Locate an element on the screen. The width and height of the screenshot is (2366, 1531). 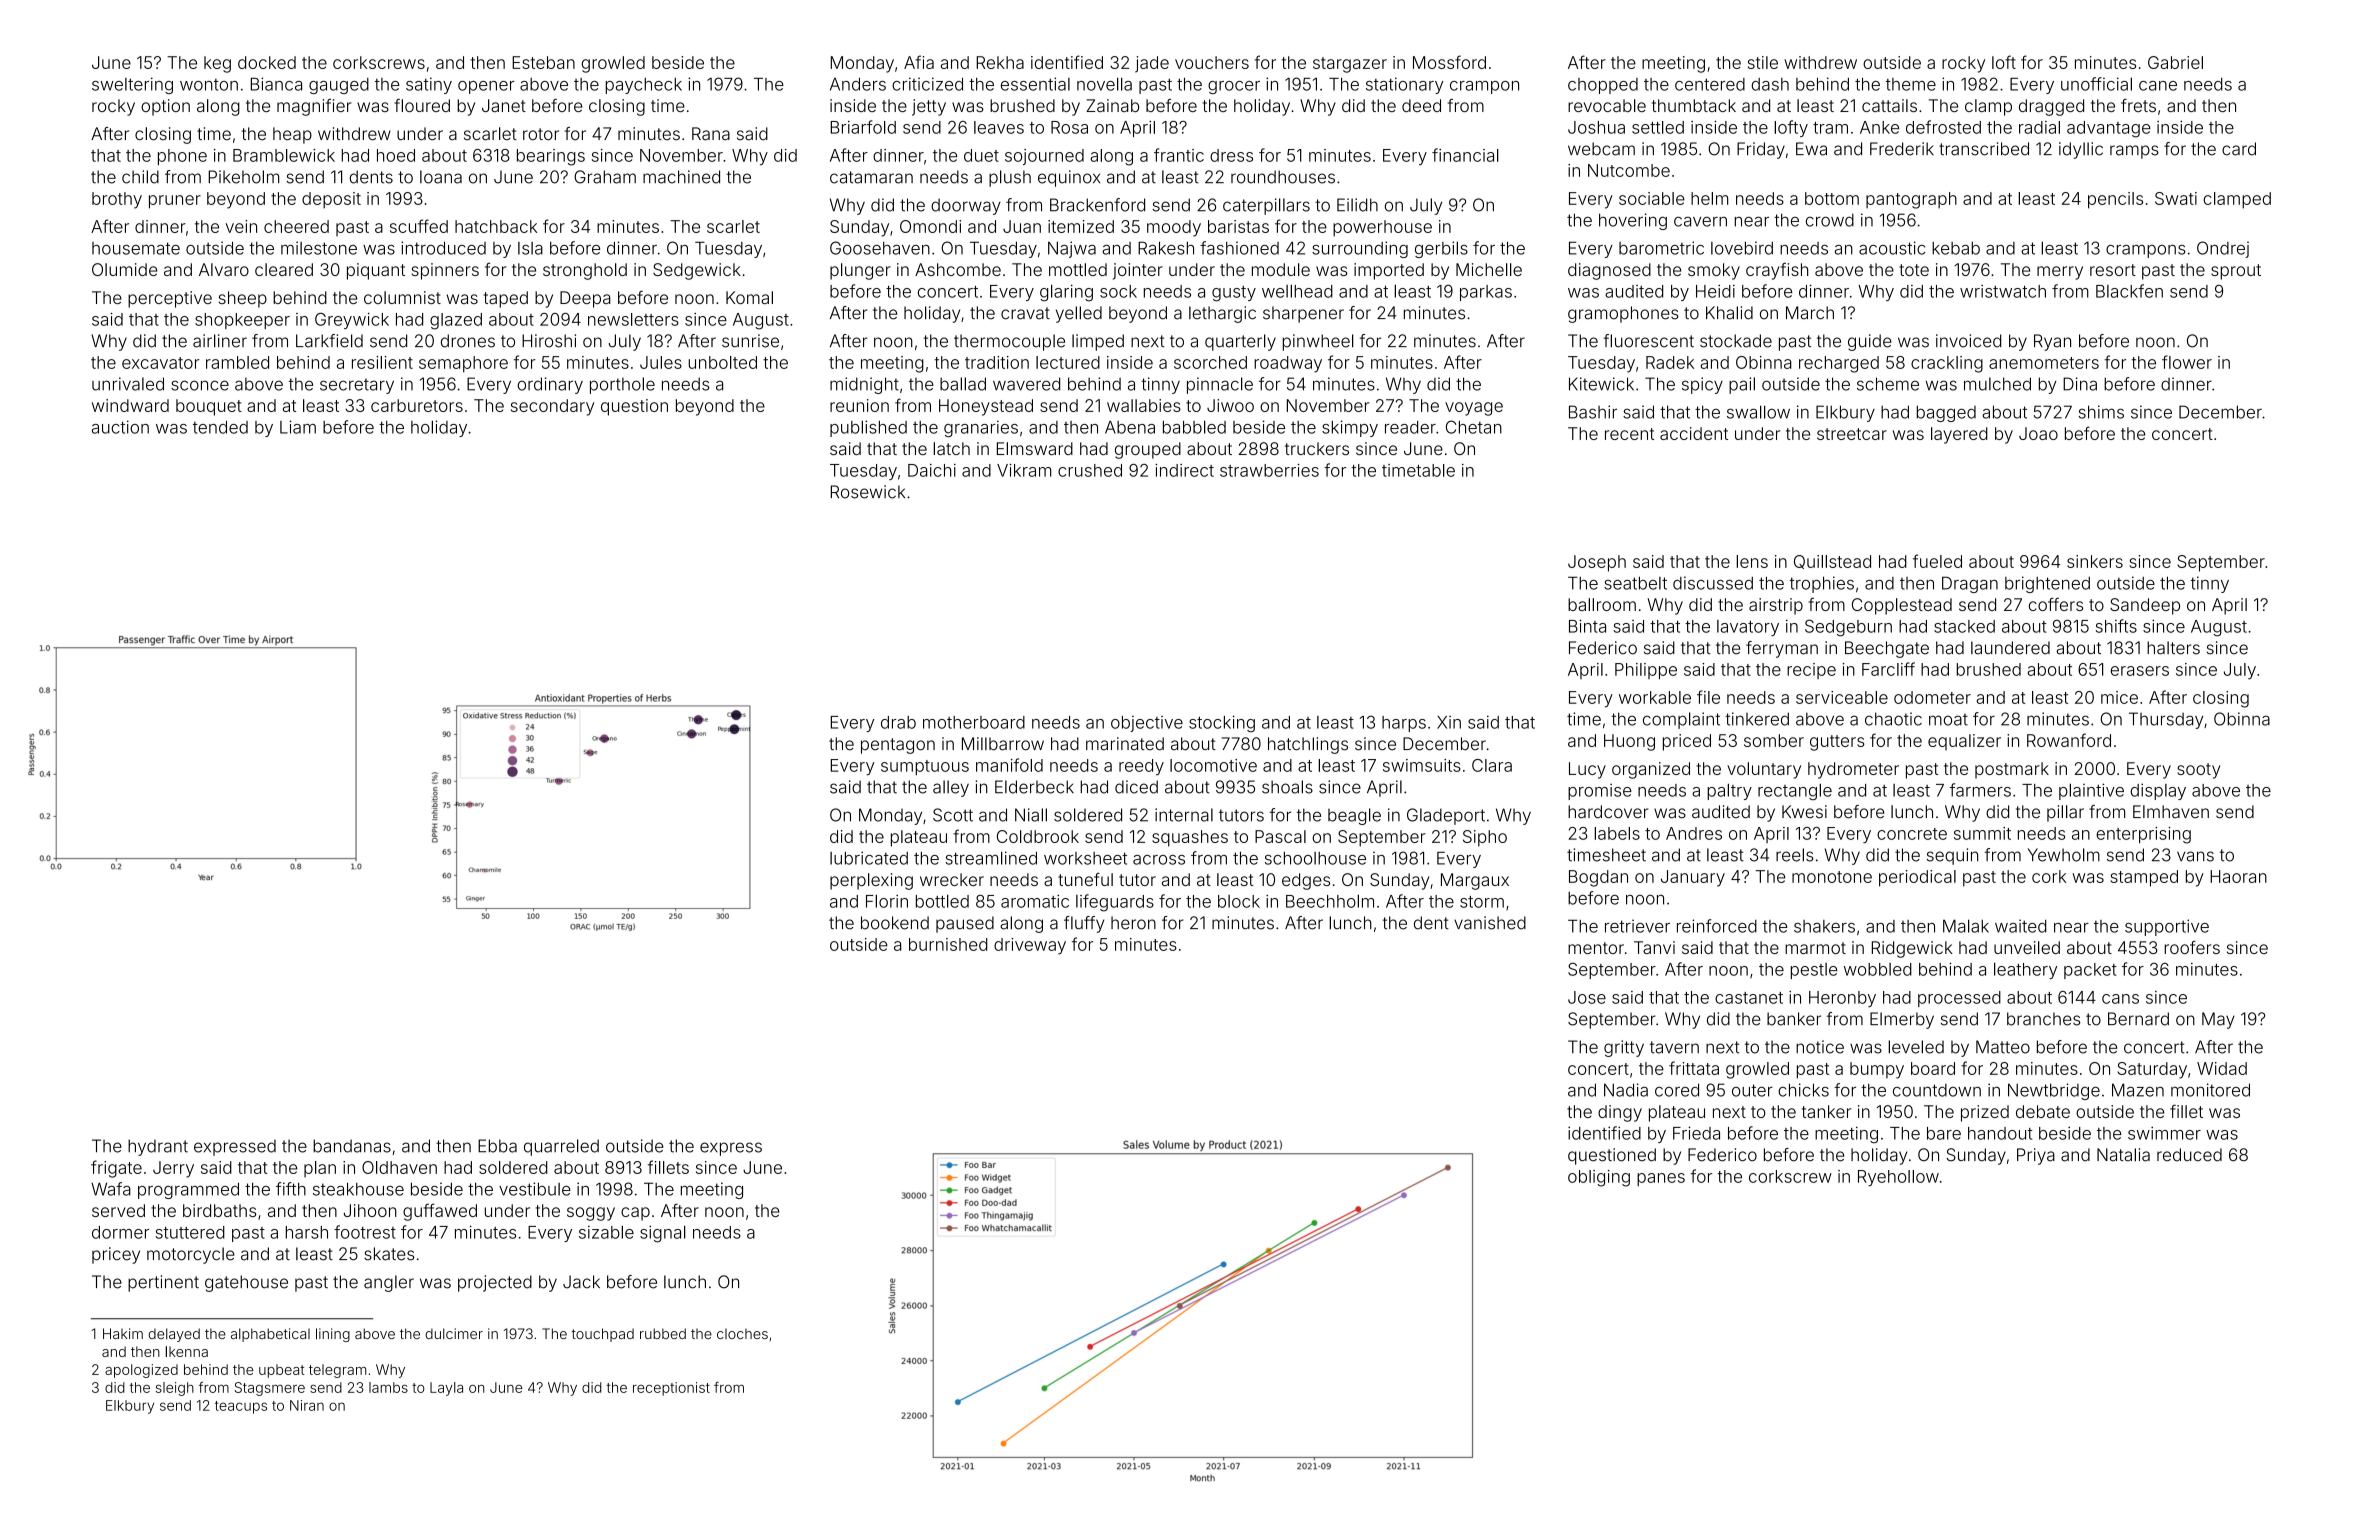
auction is located at coordinates (120, 427).
